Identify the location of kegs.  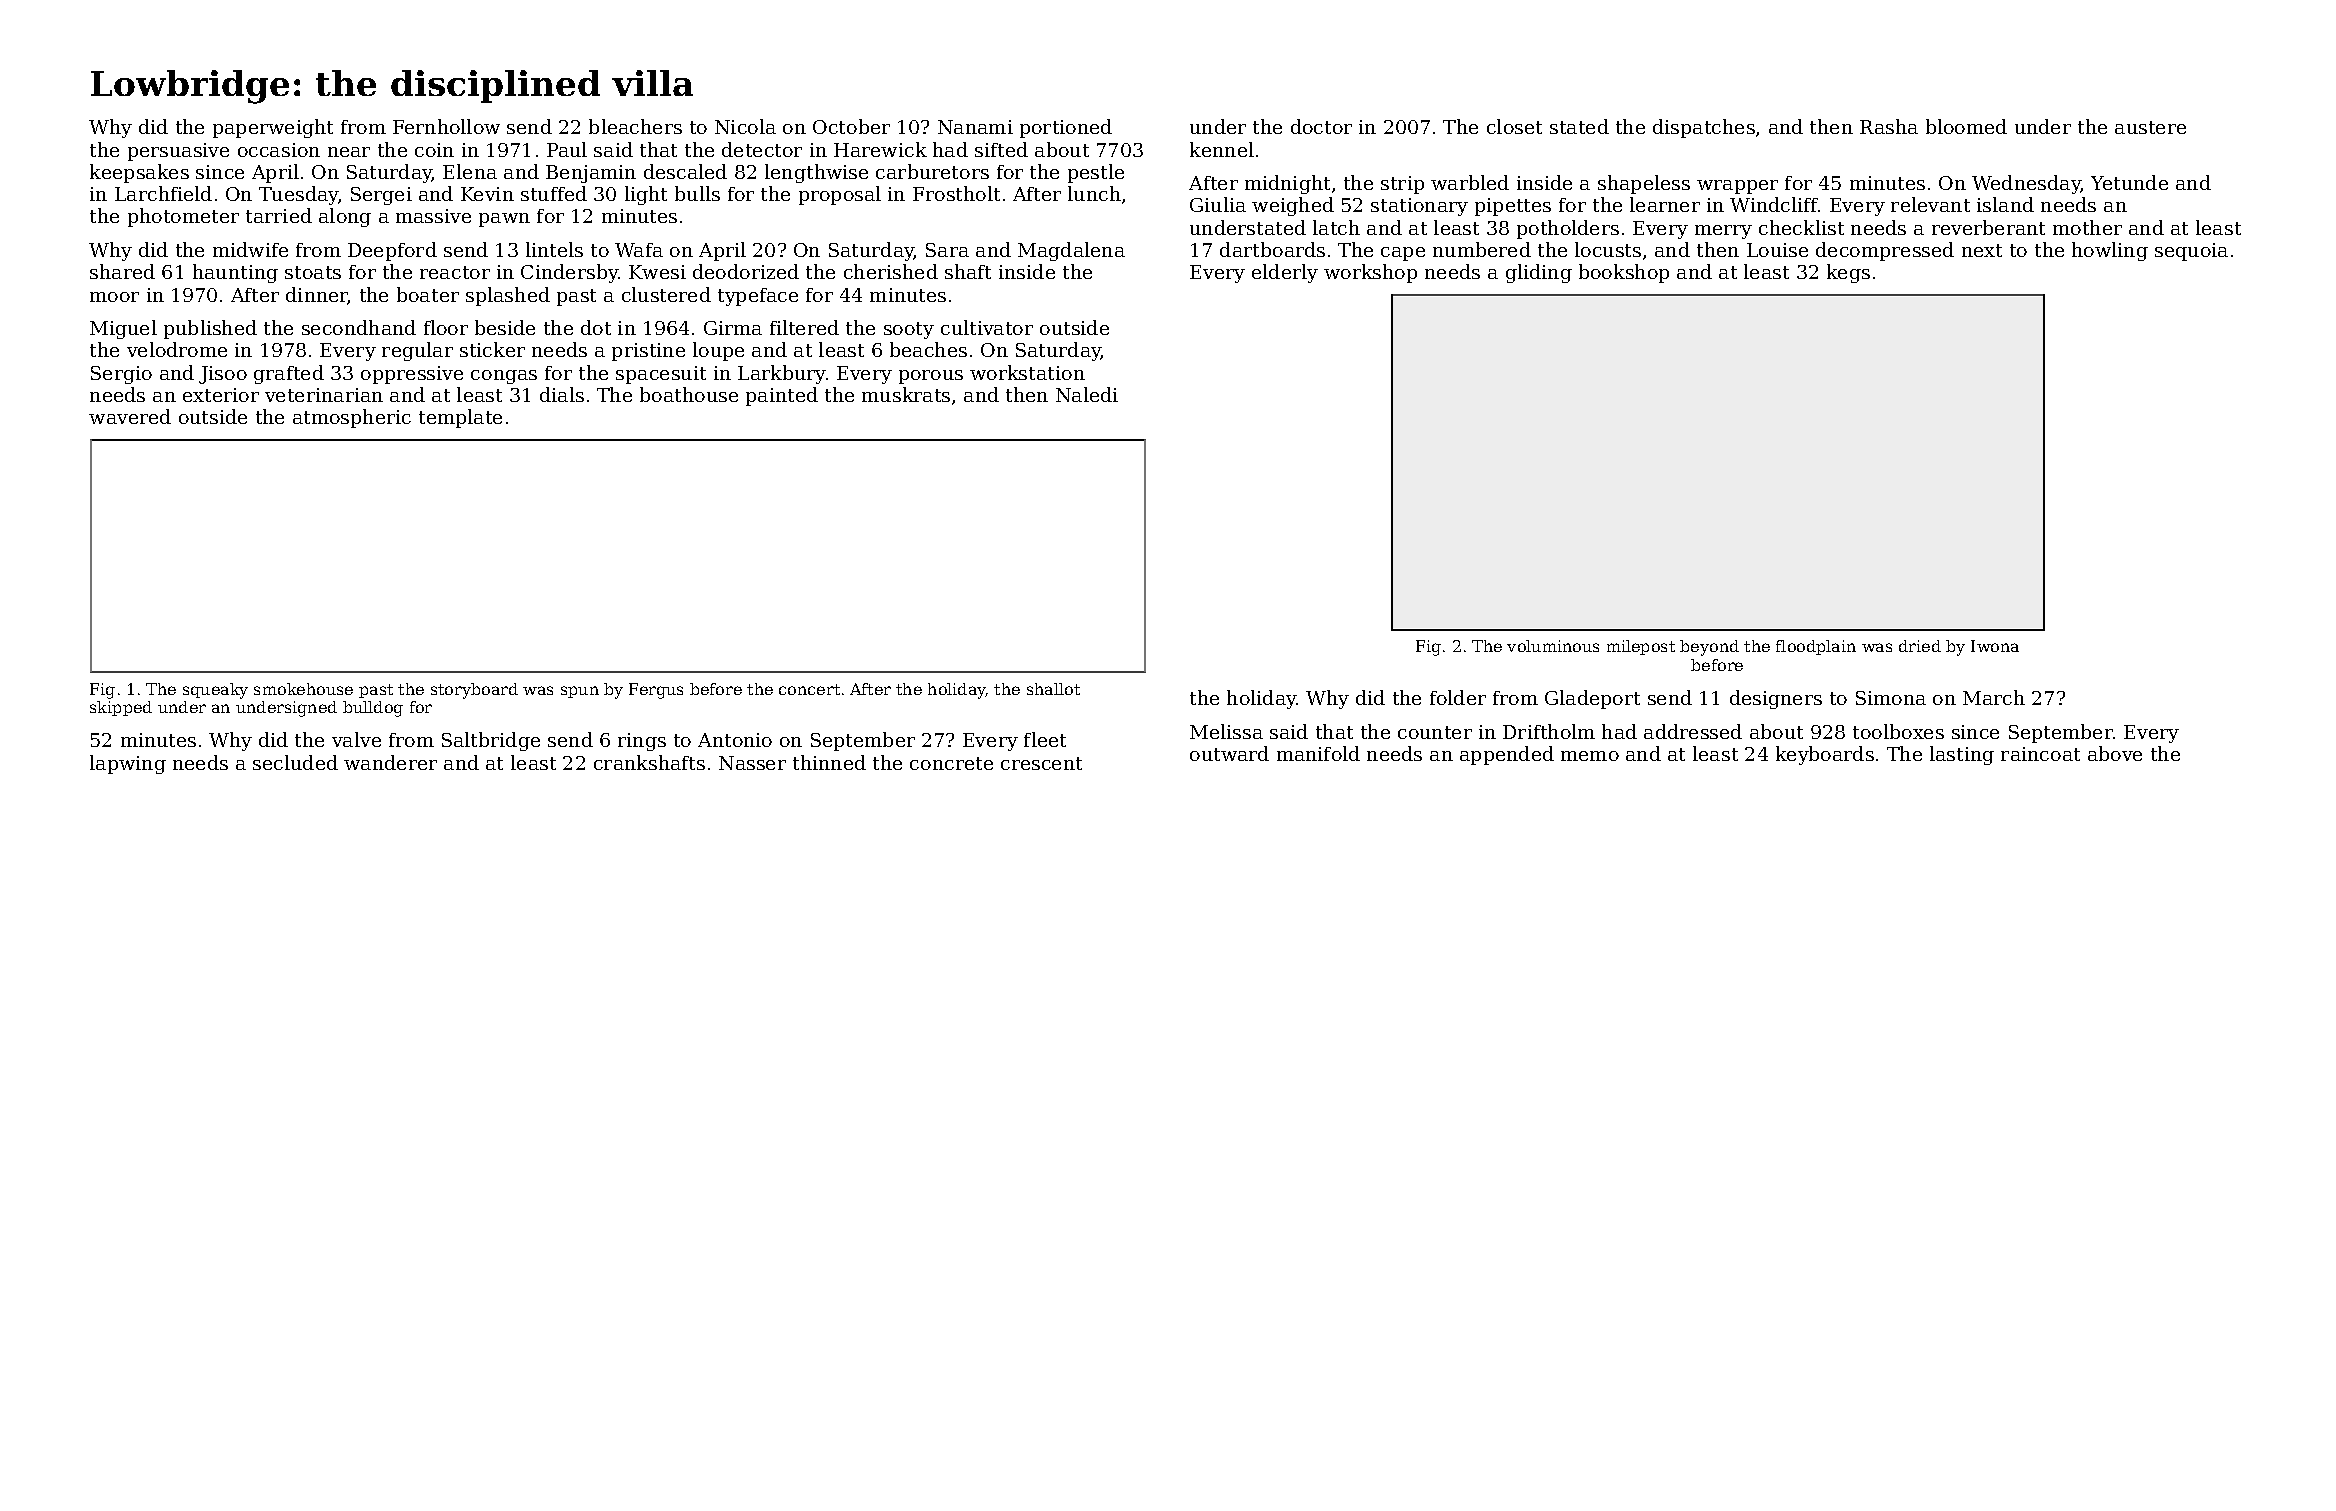
(1848, 273).
